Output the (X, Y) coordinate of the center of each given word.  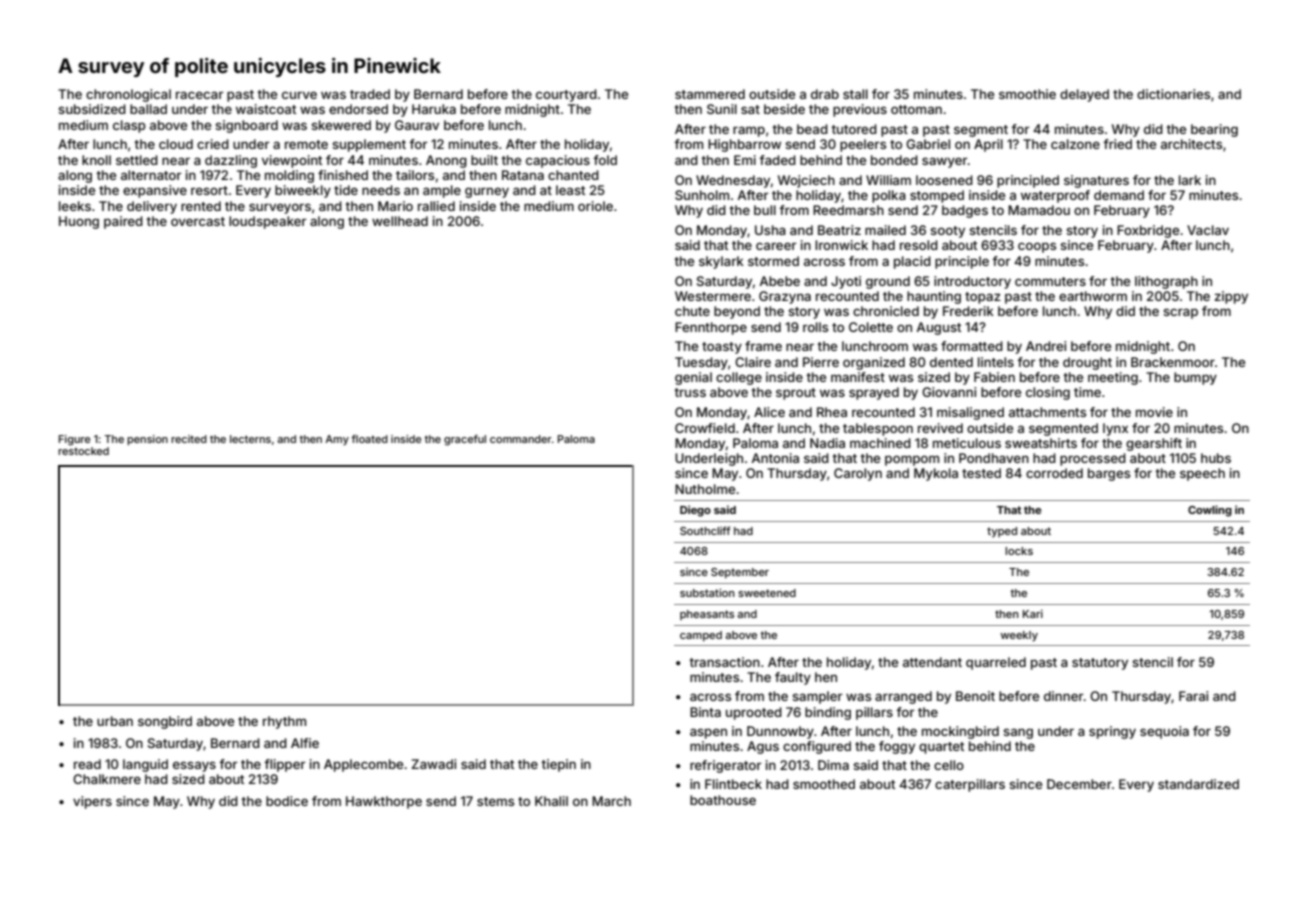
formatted (972, 346)
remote (306, 144)
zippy (1231, 297)
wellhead (400, 221)
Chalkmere (107, 779)
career (776, 246)
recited (189, 439)
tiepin (558, 765)
